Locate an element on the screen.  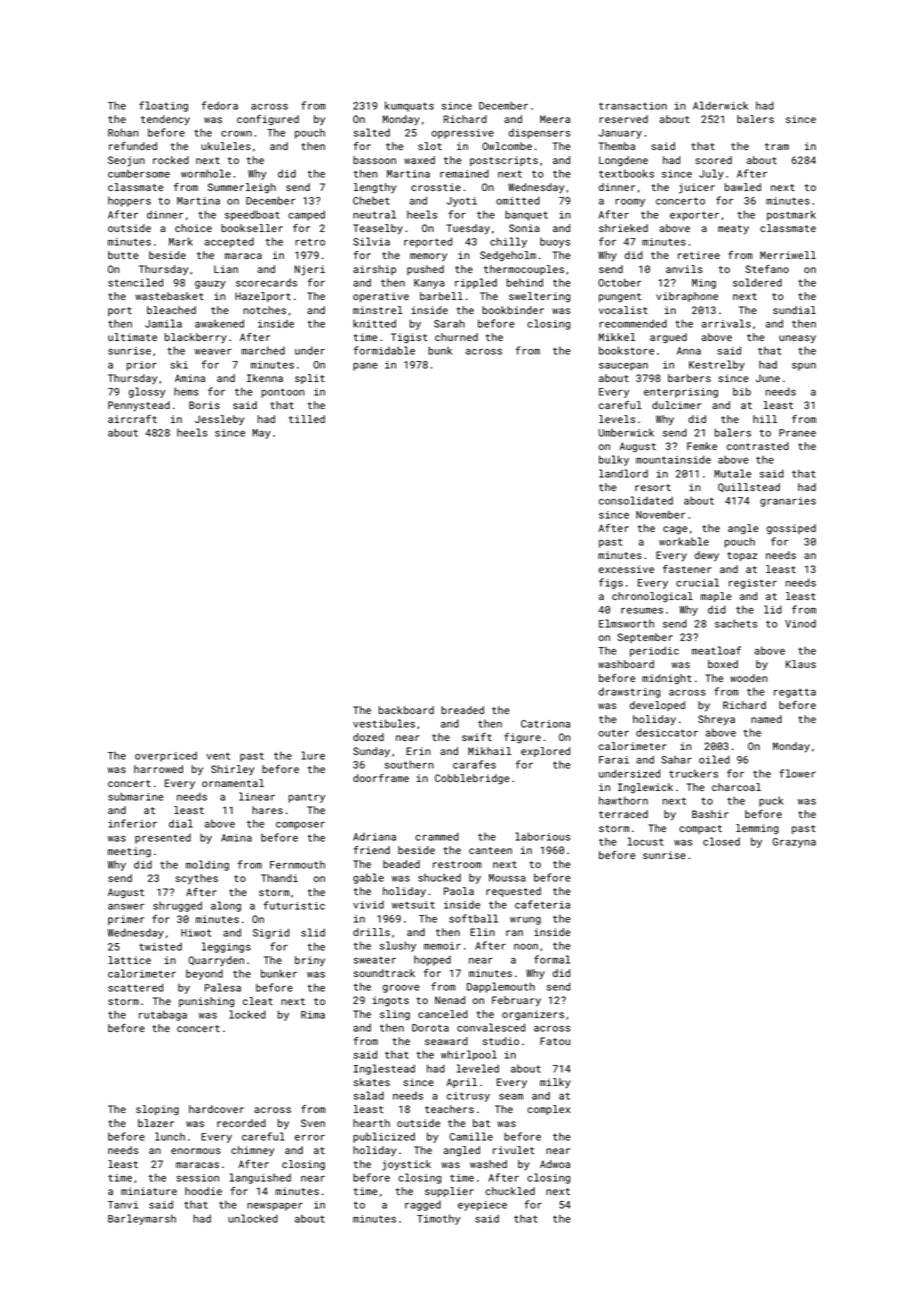
barbell is located at coordinates (441, 296).
